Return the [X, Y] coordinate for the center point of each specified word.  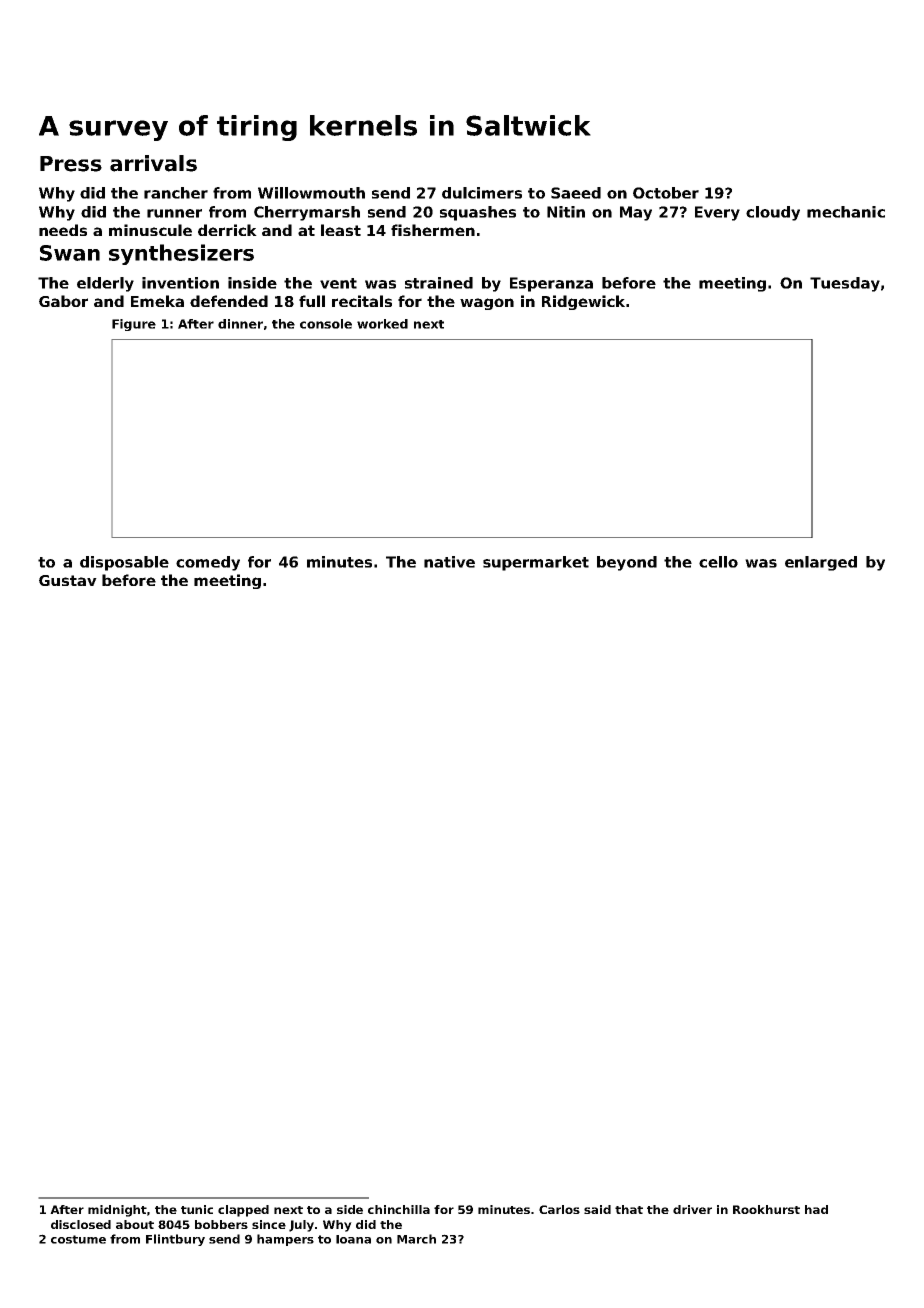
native [449, 562]
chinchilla [399, 1209]
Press [71, 164]
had [816, 1209]
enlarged [821, 563]
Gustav [68, 580]
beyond [627, 563]
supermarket [536, 563]
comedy [208, 563]
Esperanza [551, 284]
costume [78, 1239]
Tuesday [845, 284]
